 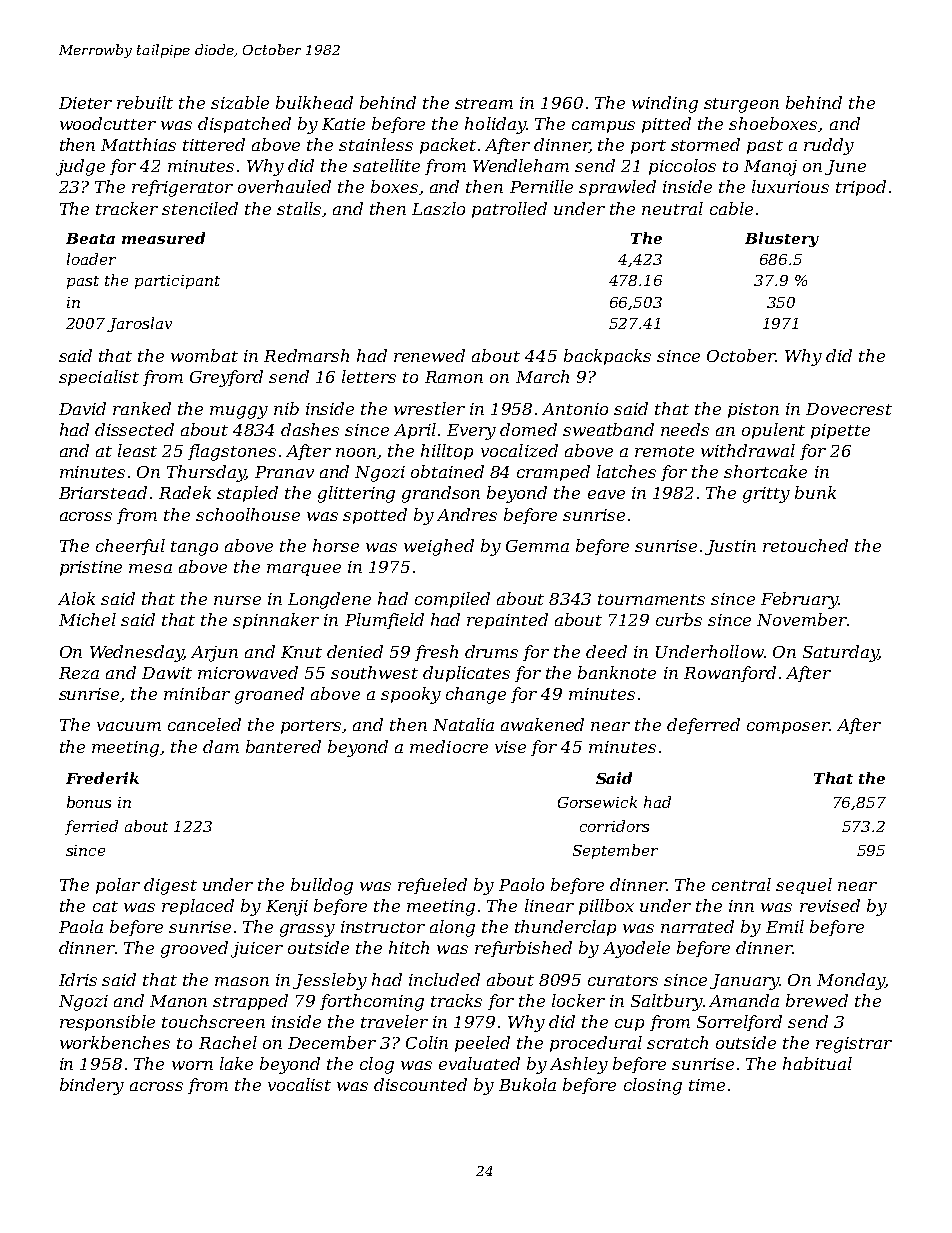 What do you see at coordinates (178, 1001) in the document?
I see `Manon` at bounding box center [178, 1001].
